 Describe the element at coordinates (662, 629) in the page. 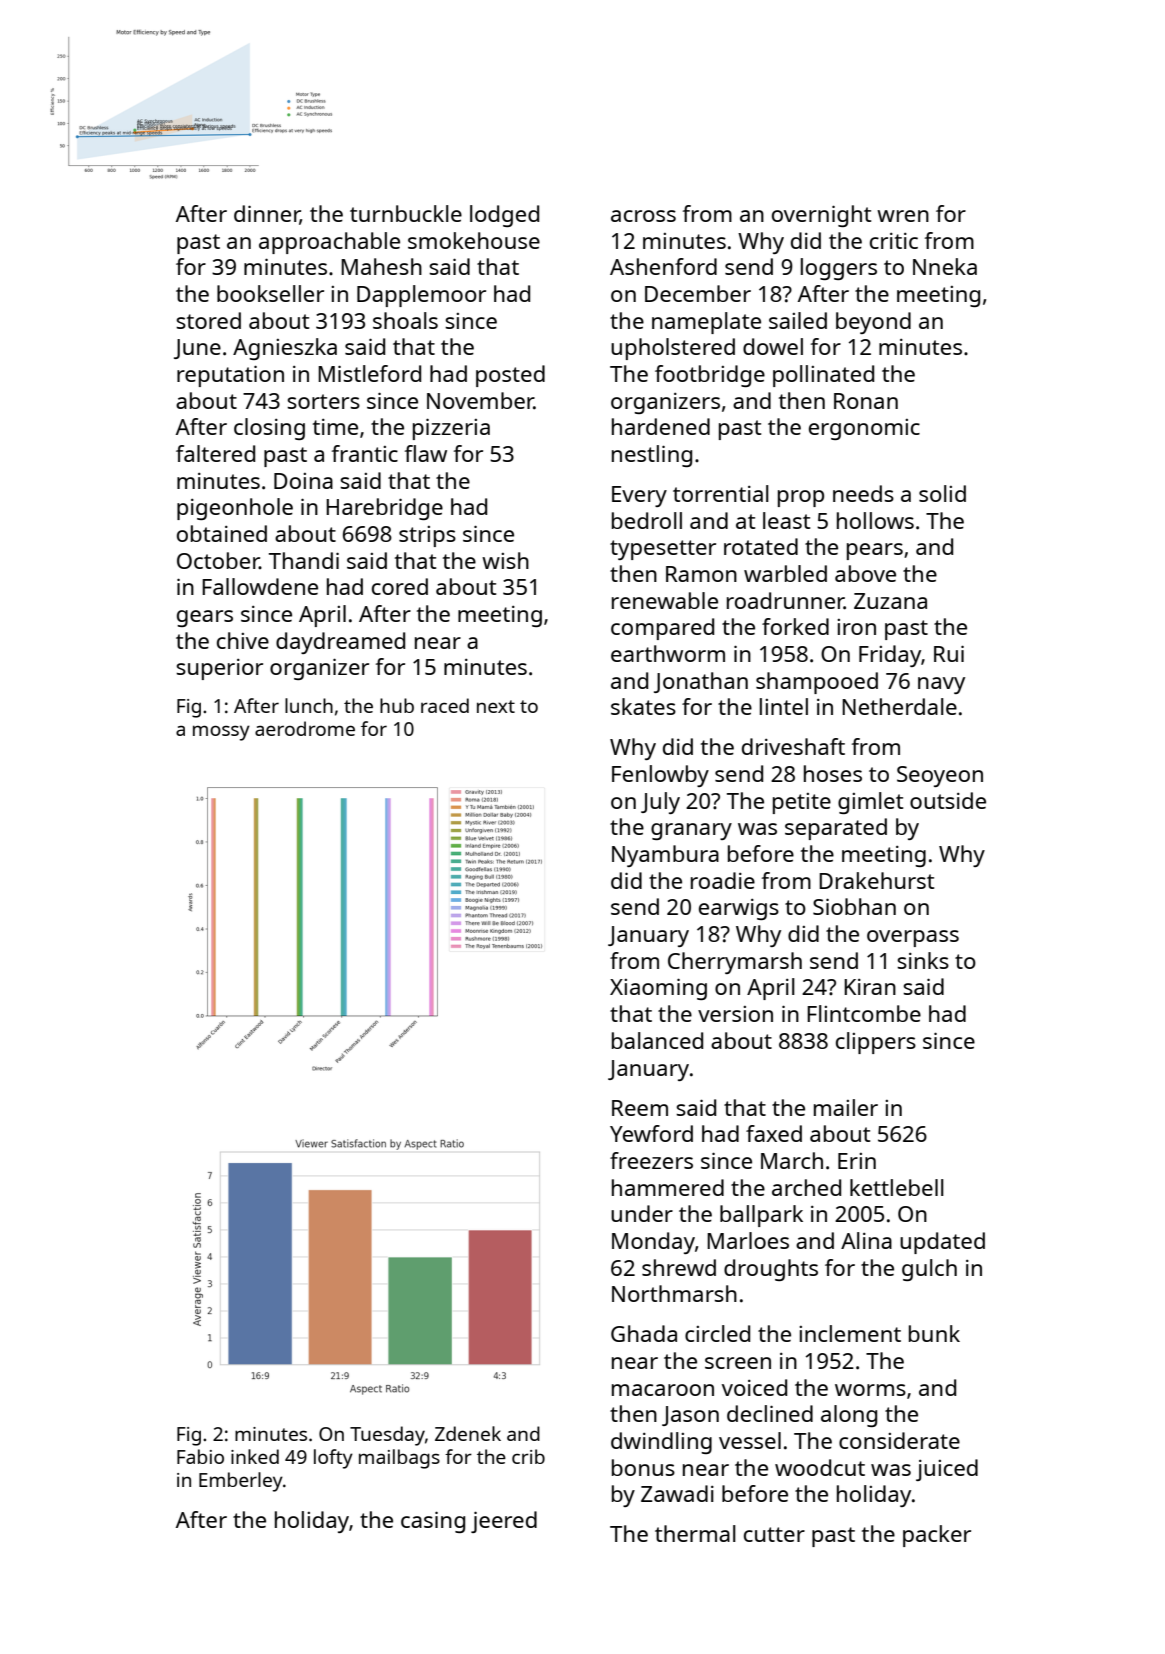

I see `compared` at that location.
